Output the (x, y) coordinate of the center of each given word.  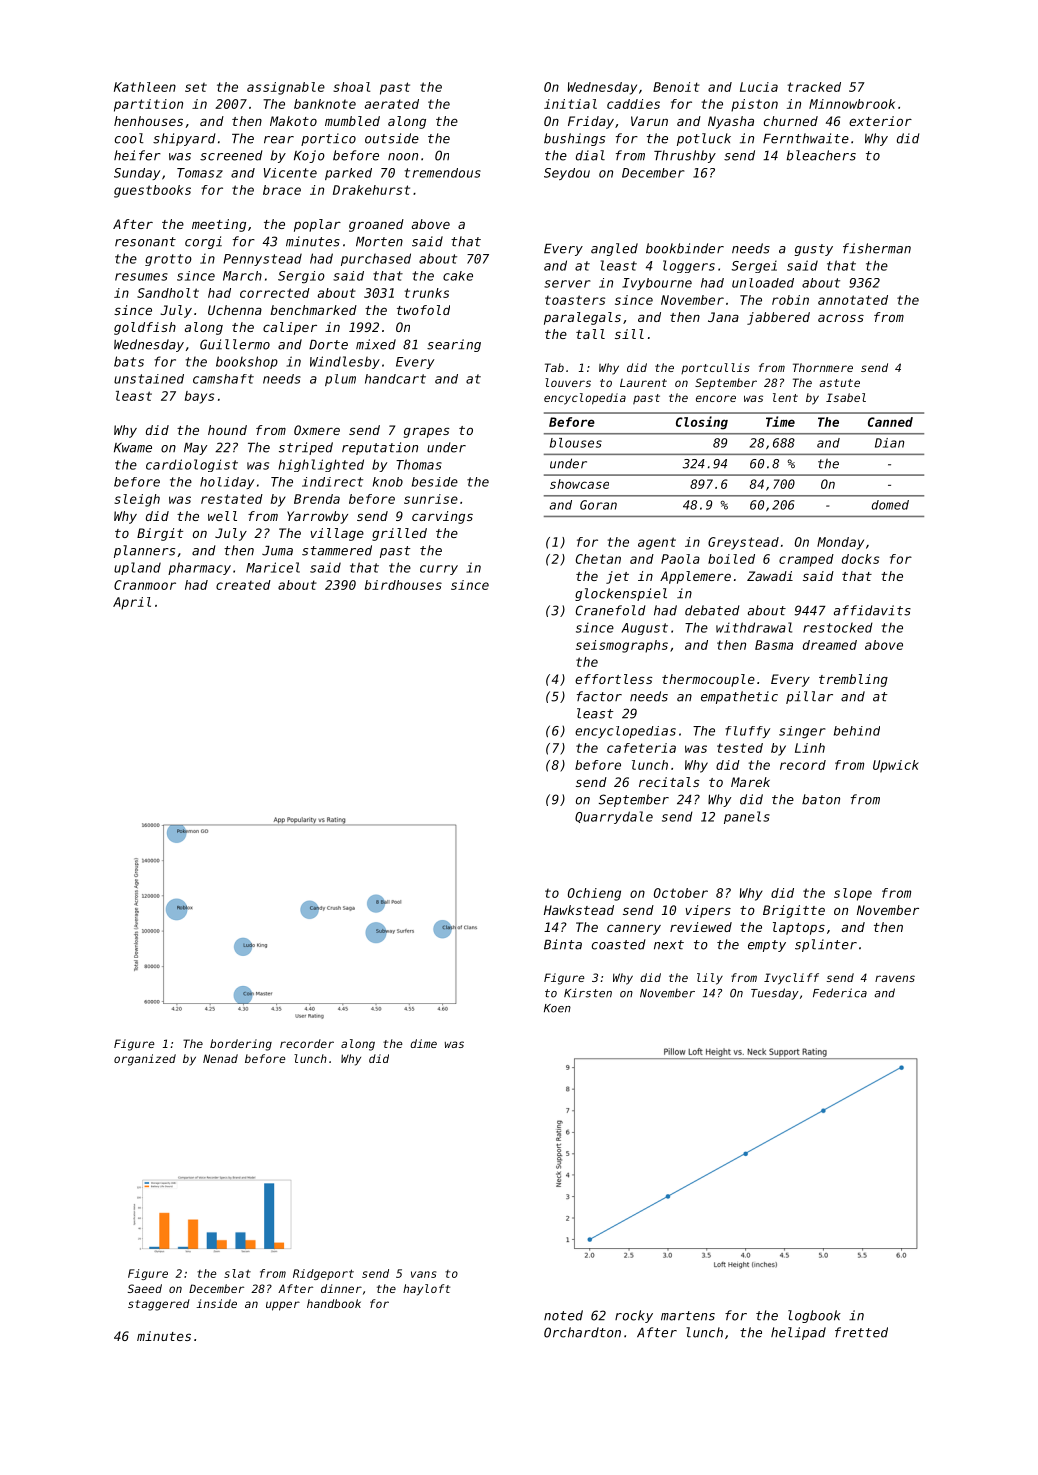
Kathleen (145, 87)
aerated (392, 104)
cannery (634, 929)
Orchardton (582, 1332)
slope (853, 894)
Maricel (273, 567)
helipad (798, 1333)
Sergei (754, 266)
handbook (334, 1303)
